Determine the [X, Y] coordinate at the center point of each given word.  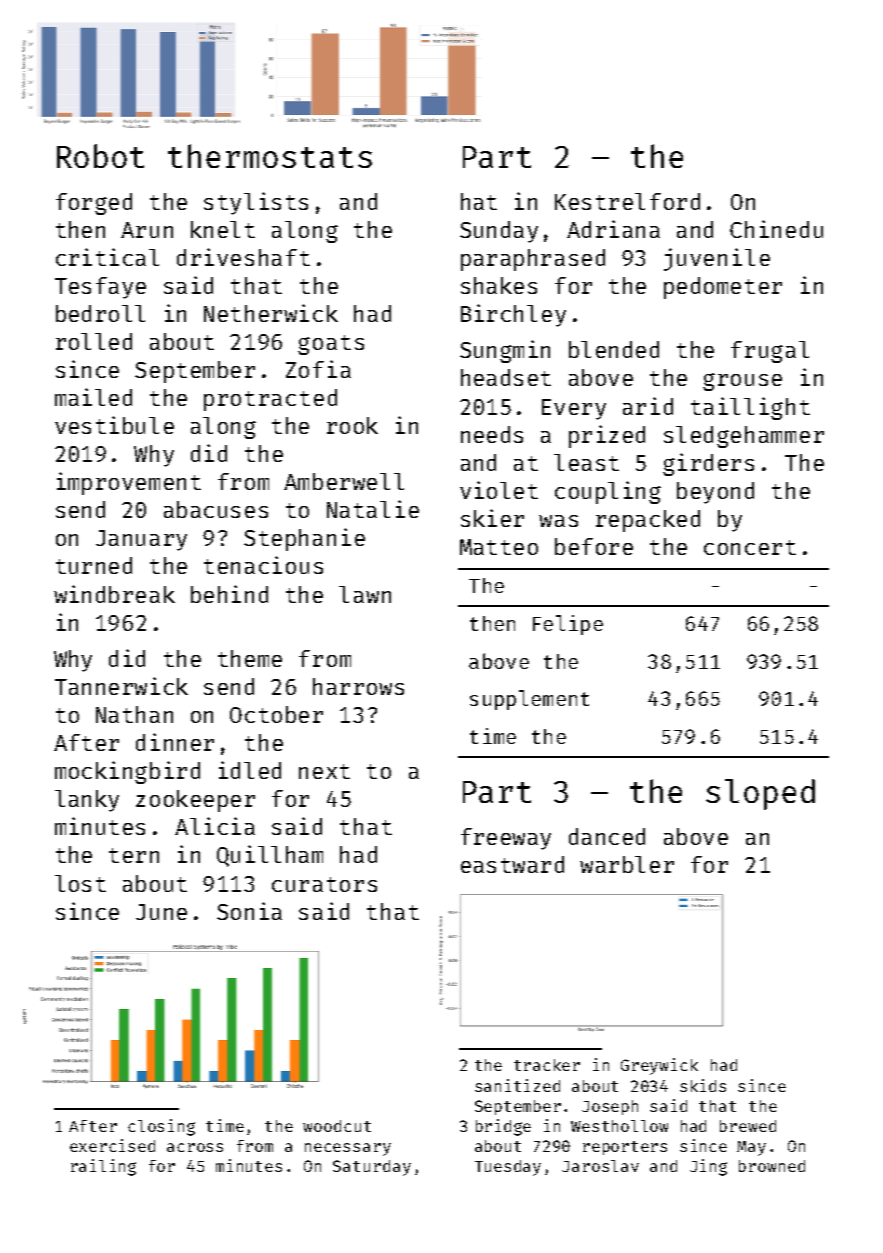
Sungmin [505, 351]
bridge [503, 1127]
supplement [529, 700]
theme [250, 658]
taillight [750, 408]
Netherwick [271, 313]
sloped [760, 794]
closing [161, 1127]
